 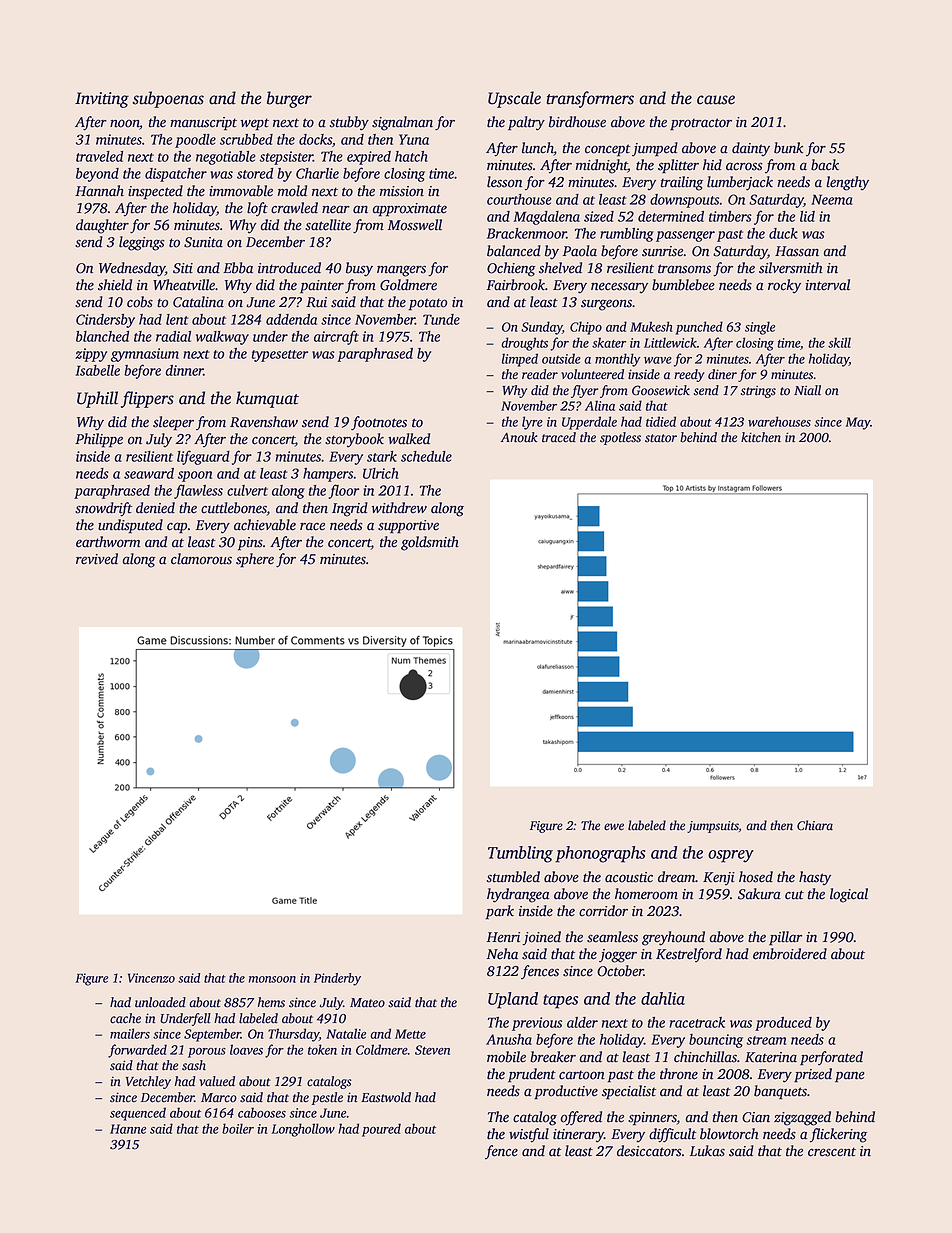 I want to click on hasty, so click(x=815, y=878).
